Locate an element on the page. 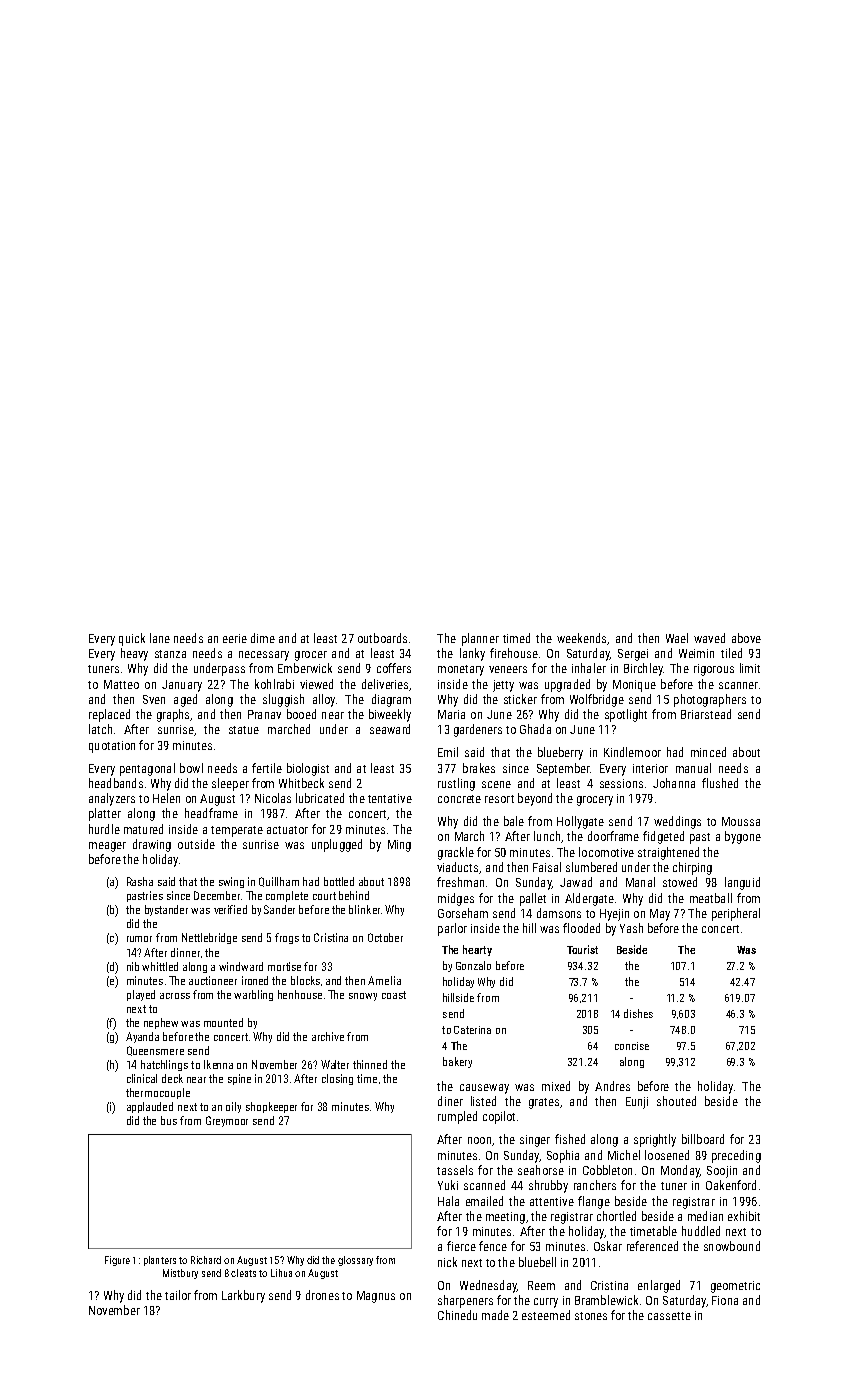 The width and height of the document is (849, 1400). dishes is located at coordinates (638, 1013).
